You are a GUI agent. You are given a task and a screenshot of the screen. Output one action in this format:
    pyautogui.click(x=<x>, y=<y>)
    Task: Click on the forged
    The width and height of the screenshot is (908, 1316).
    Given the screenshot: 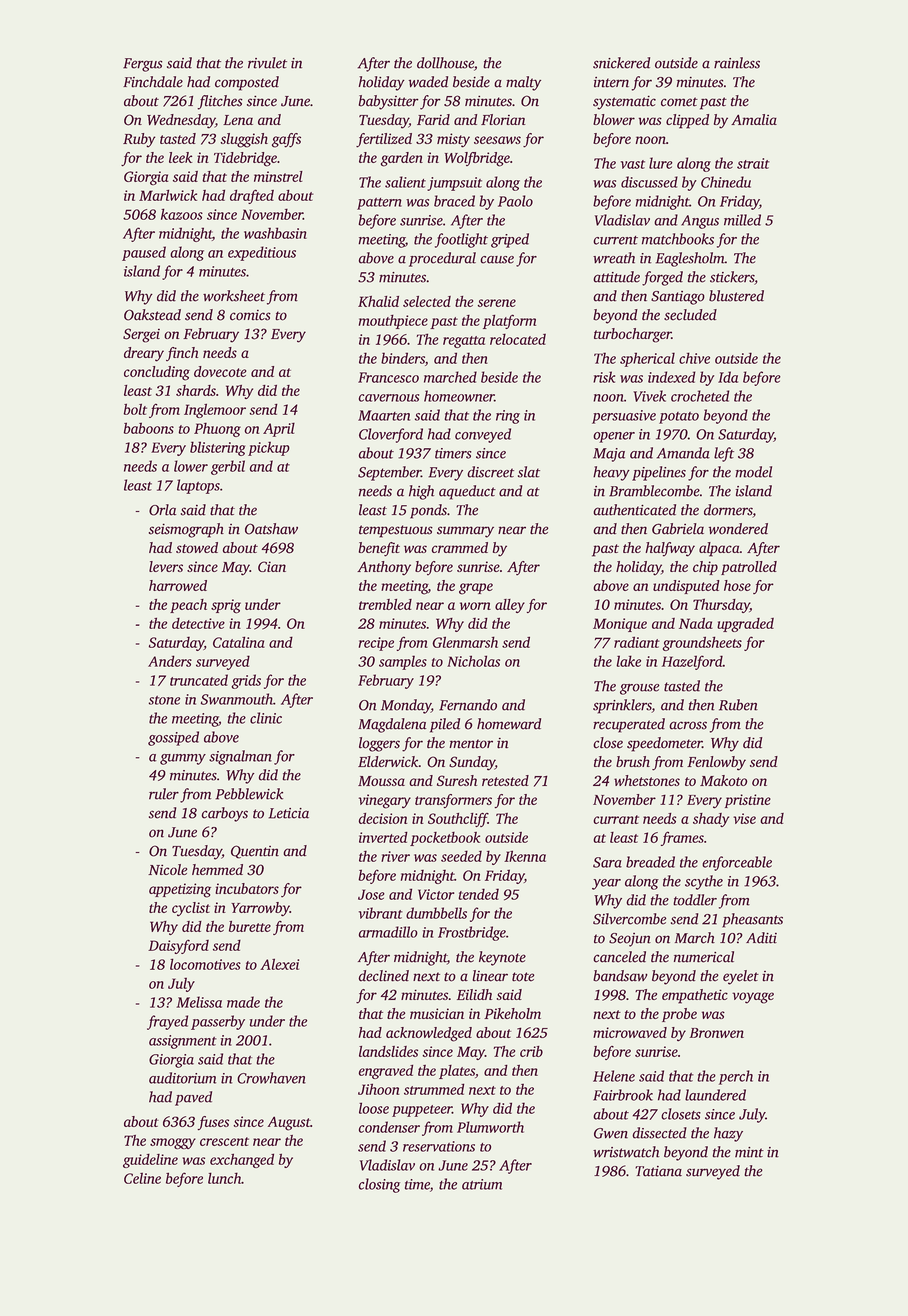 What is the action you would take?
    pyautogui.click(x=662, y=278)
